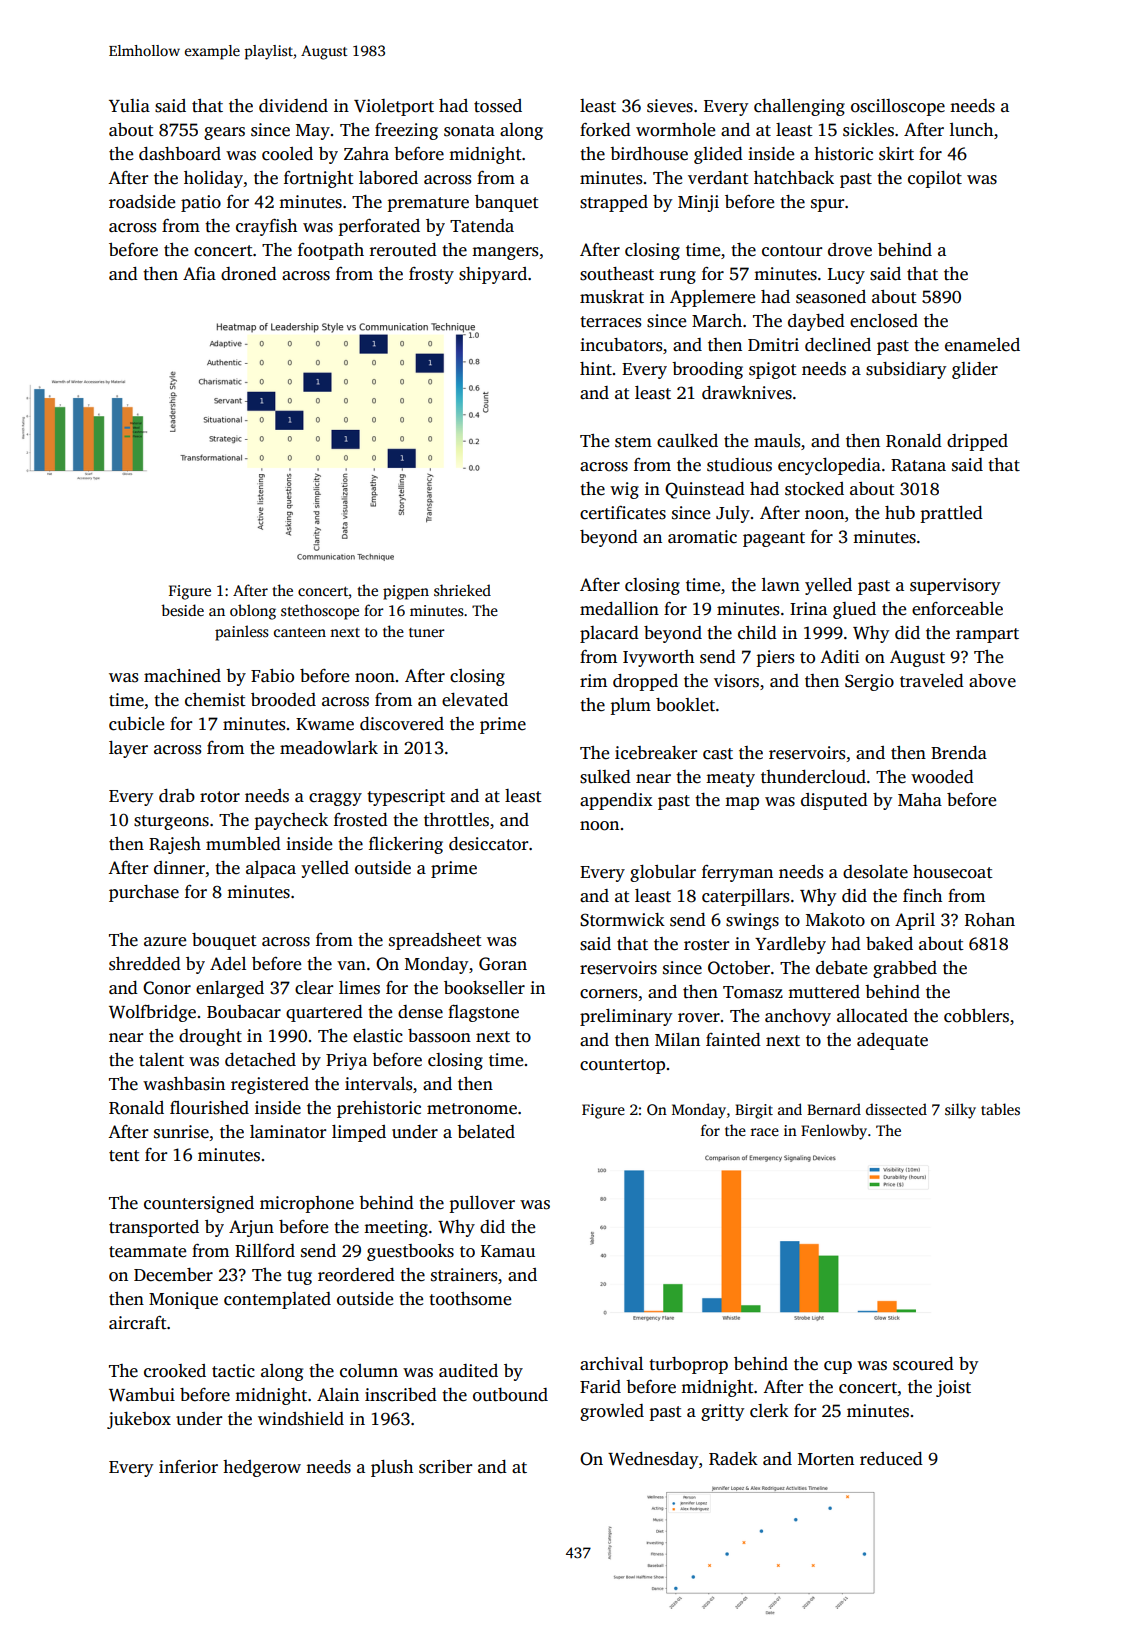 The width and height of the screenshot is (1131, 1638). What do you see at coordinates (675, 130) in the screenshot?
I see `wormhole` at bounding box center [675, 130].
